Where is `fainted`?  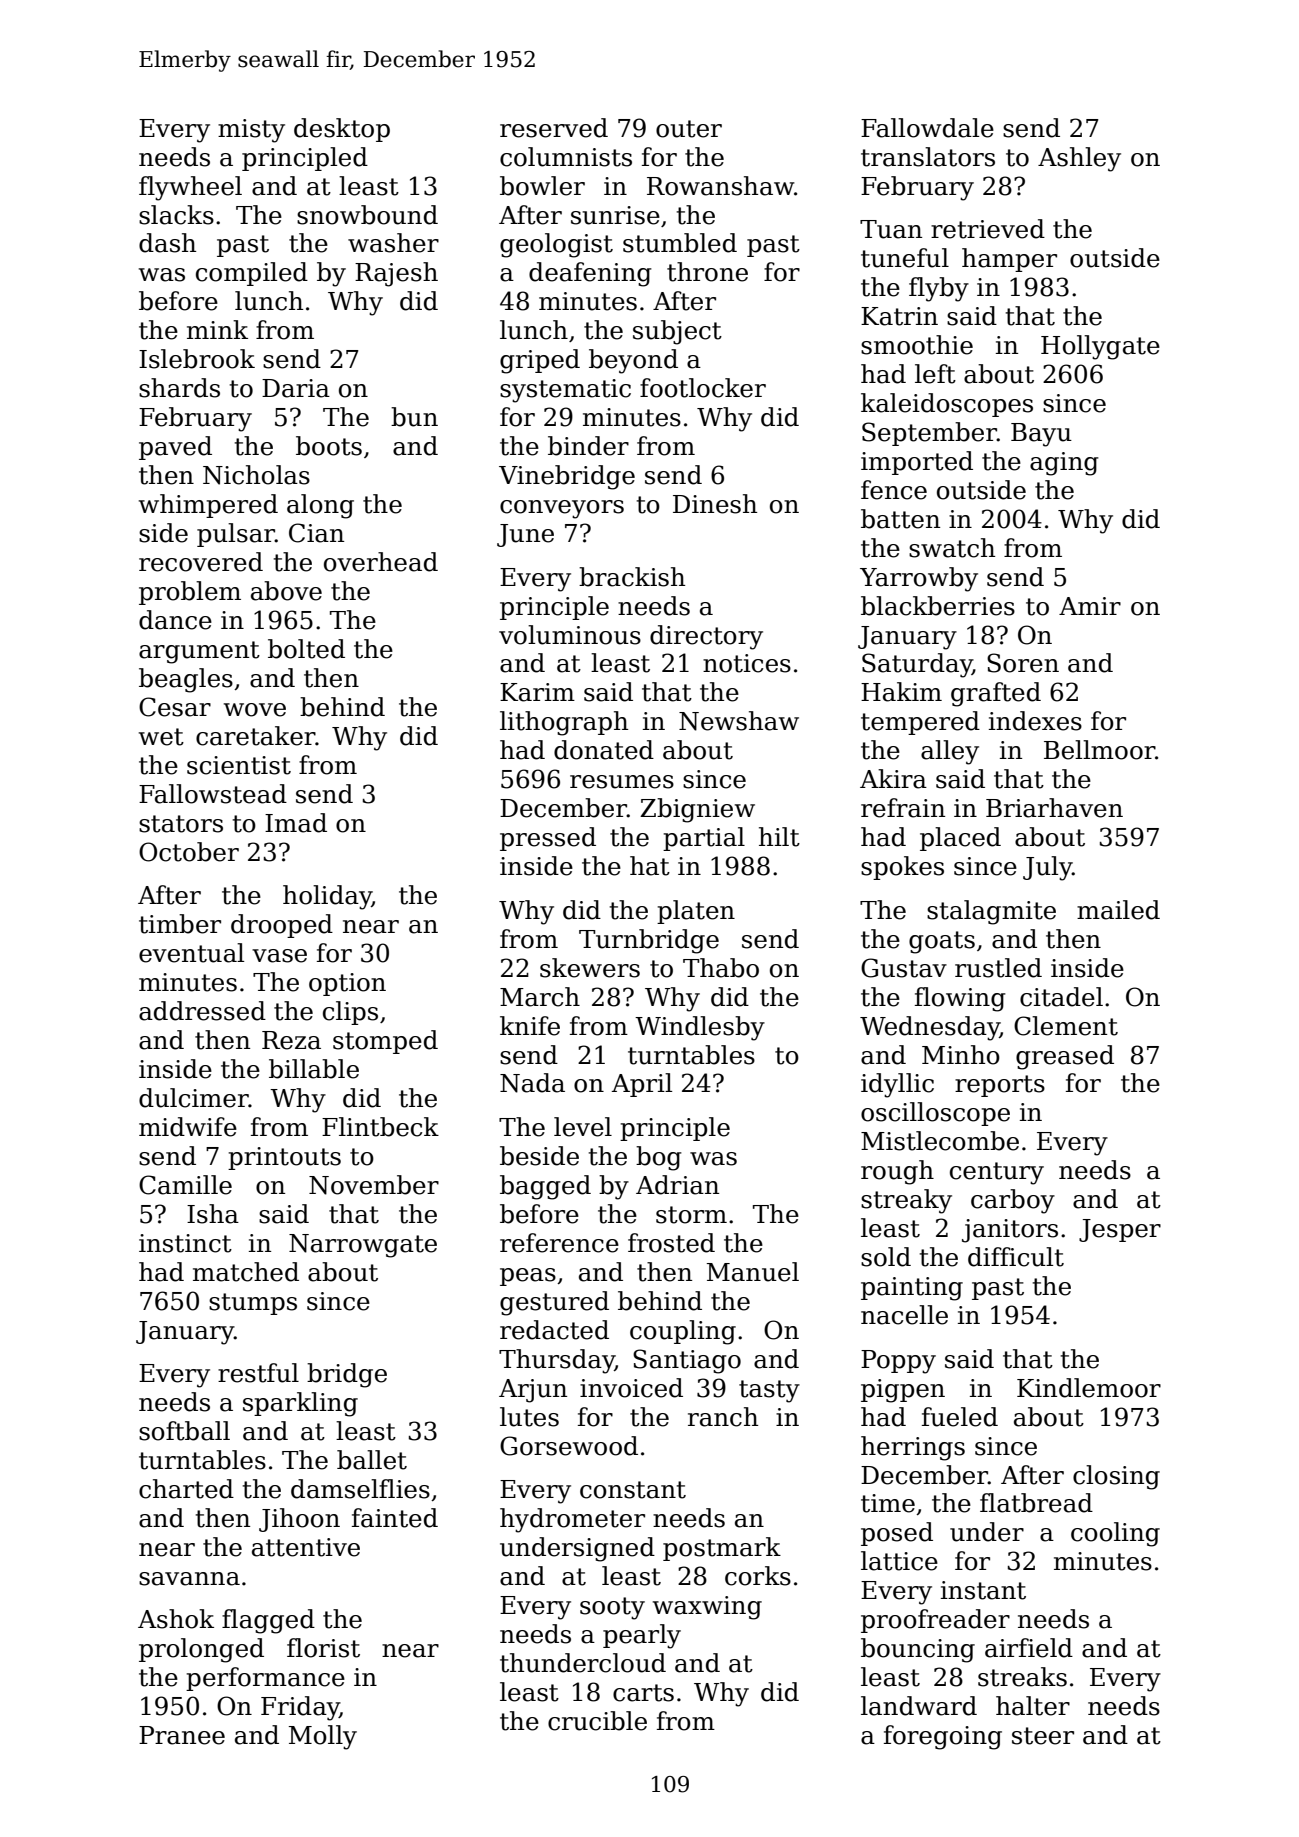
fainted is located at coordinates (395, 1518).
